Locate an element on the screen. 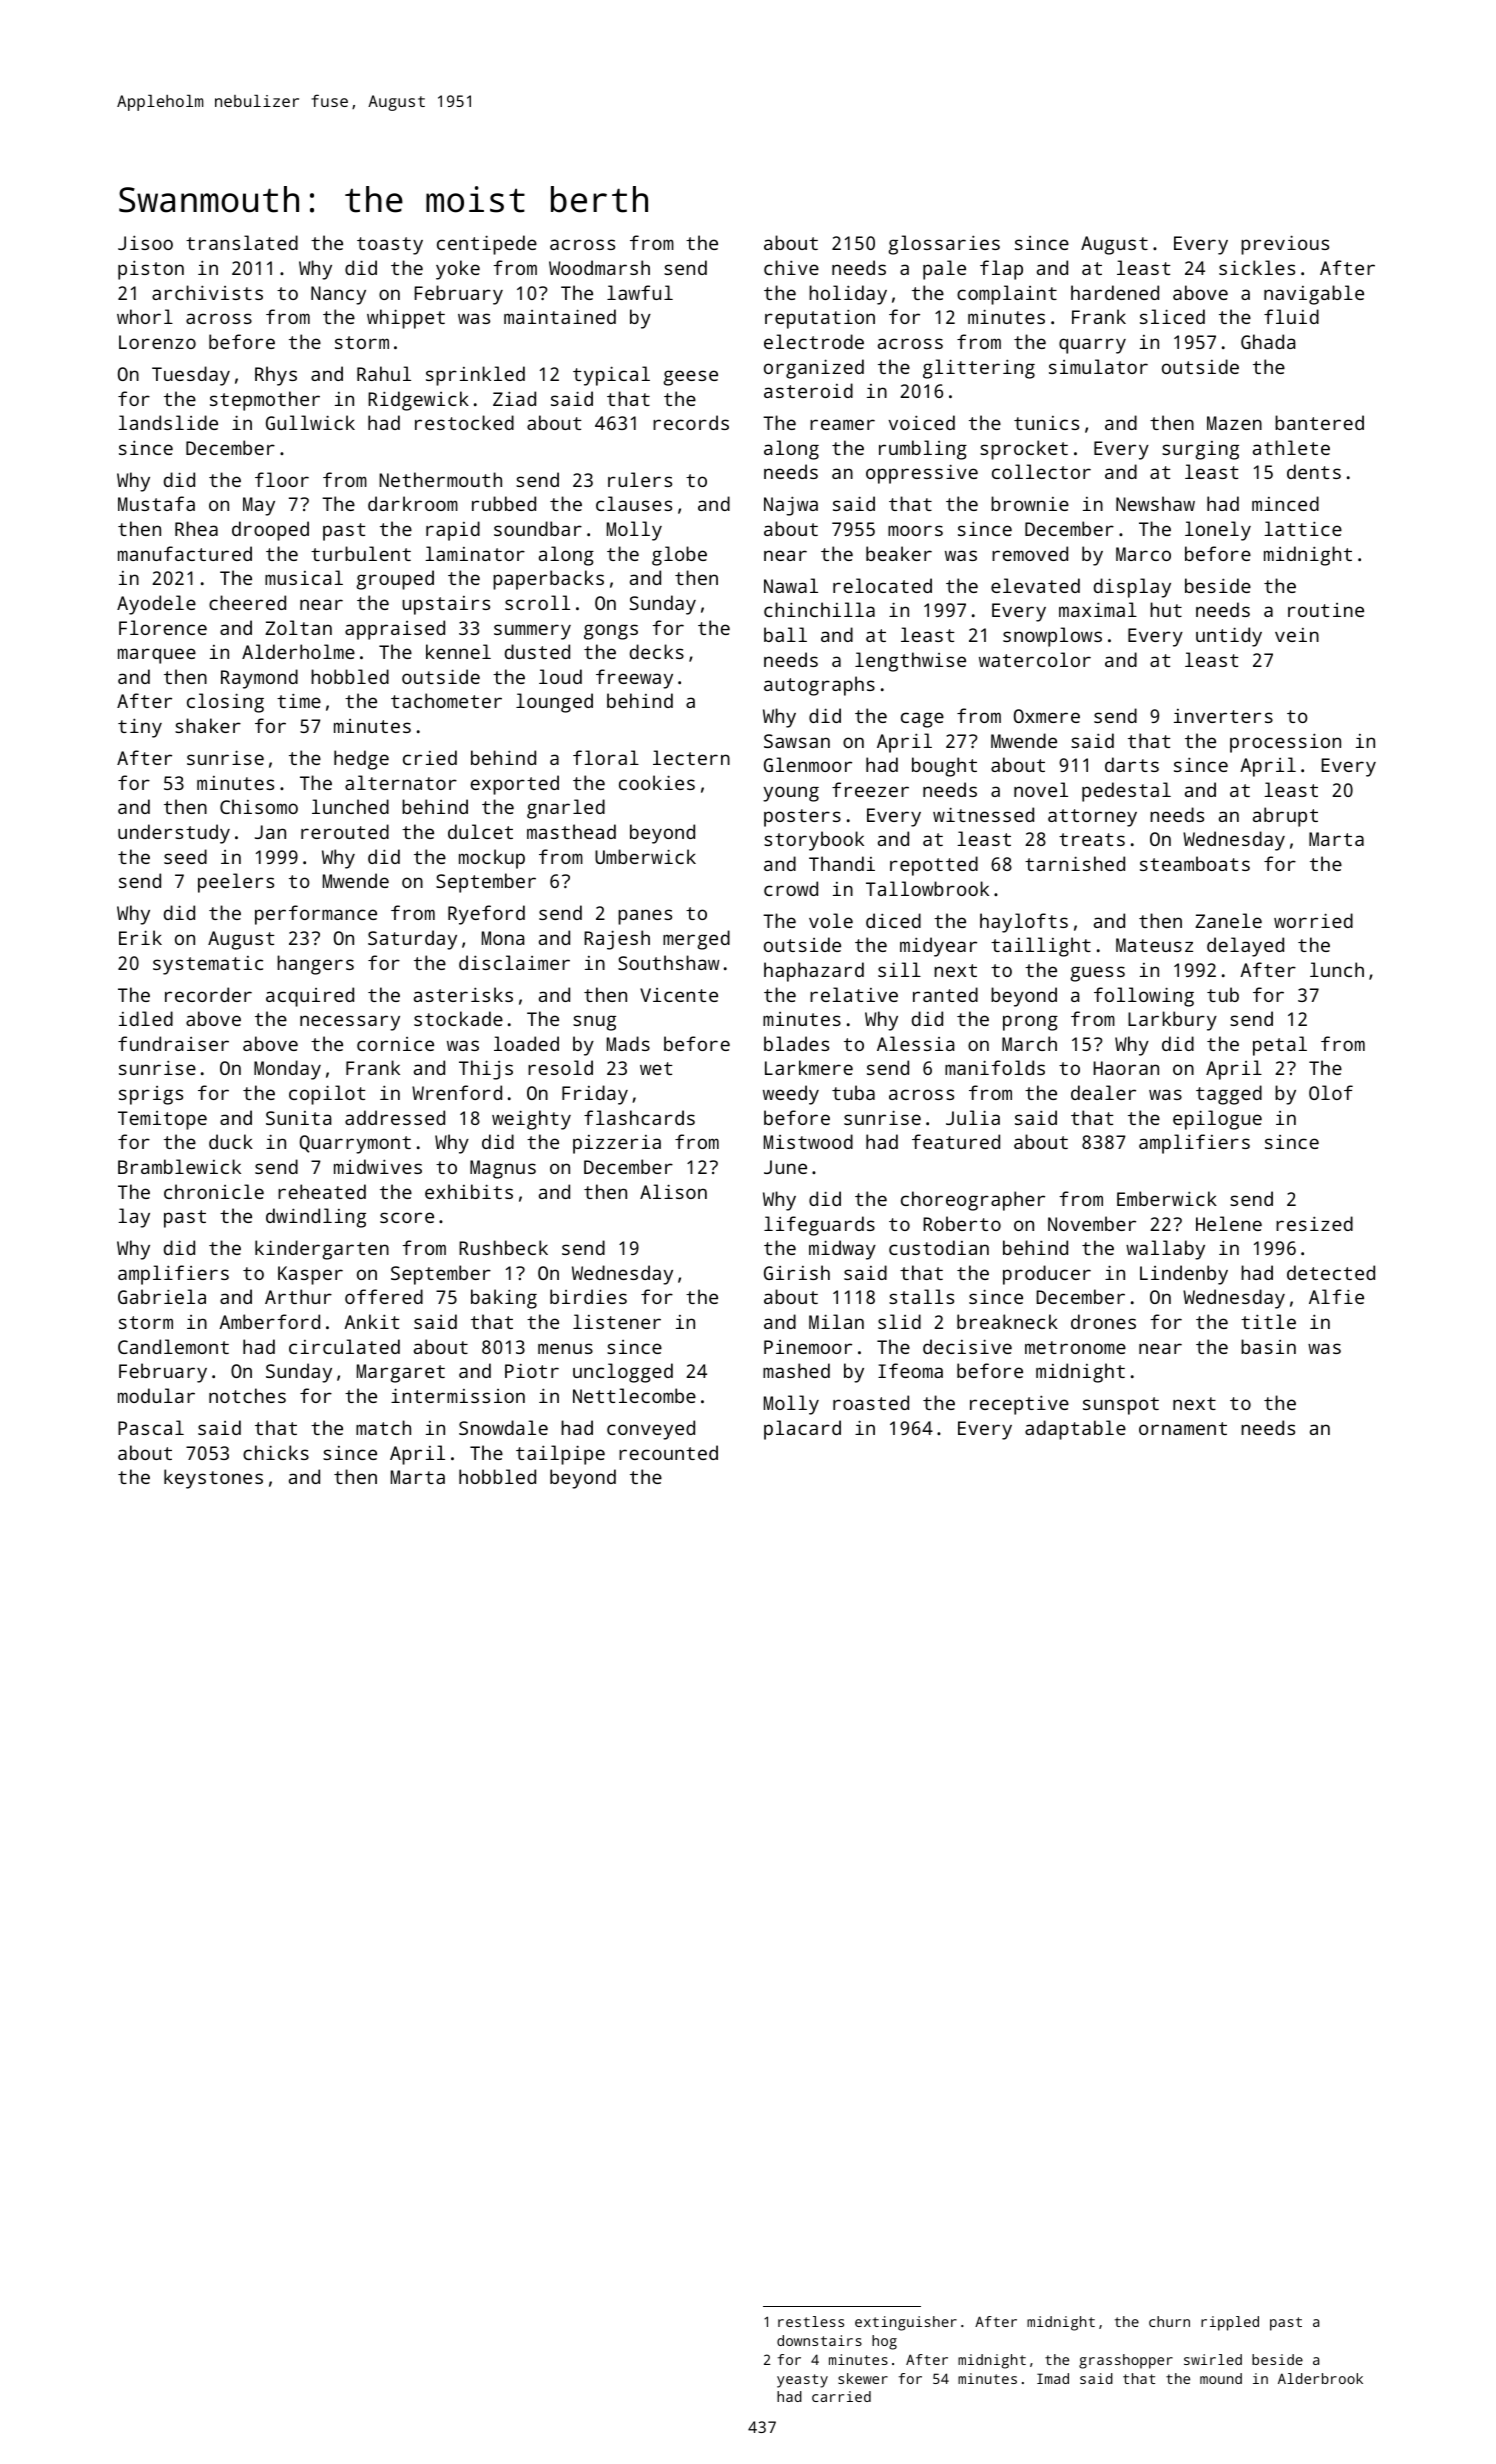 This screenshot has width=1496, height=2464. time is located at coordinates (299, 700).
